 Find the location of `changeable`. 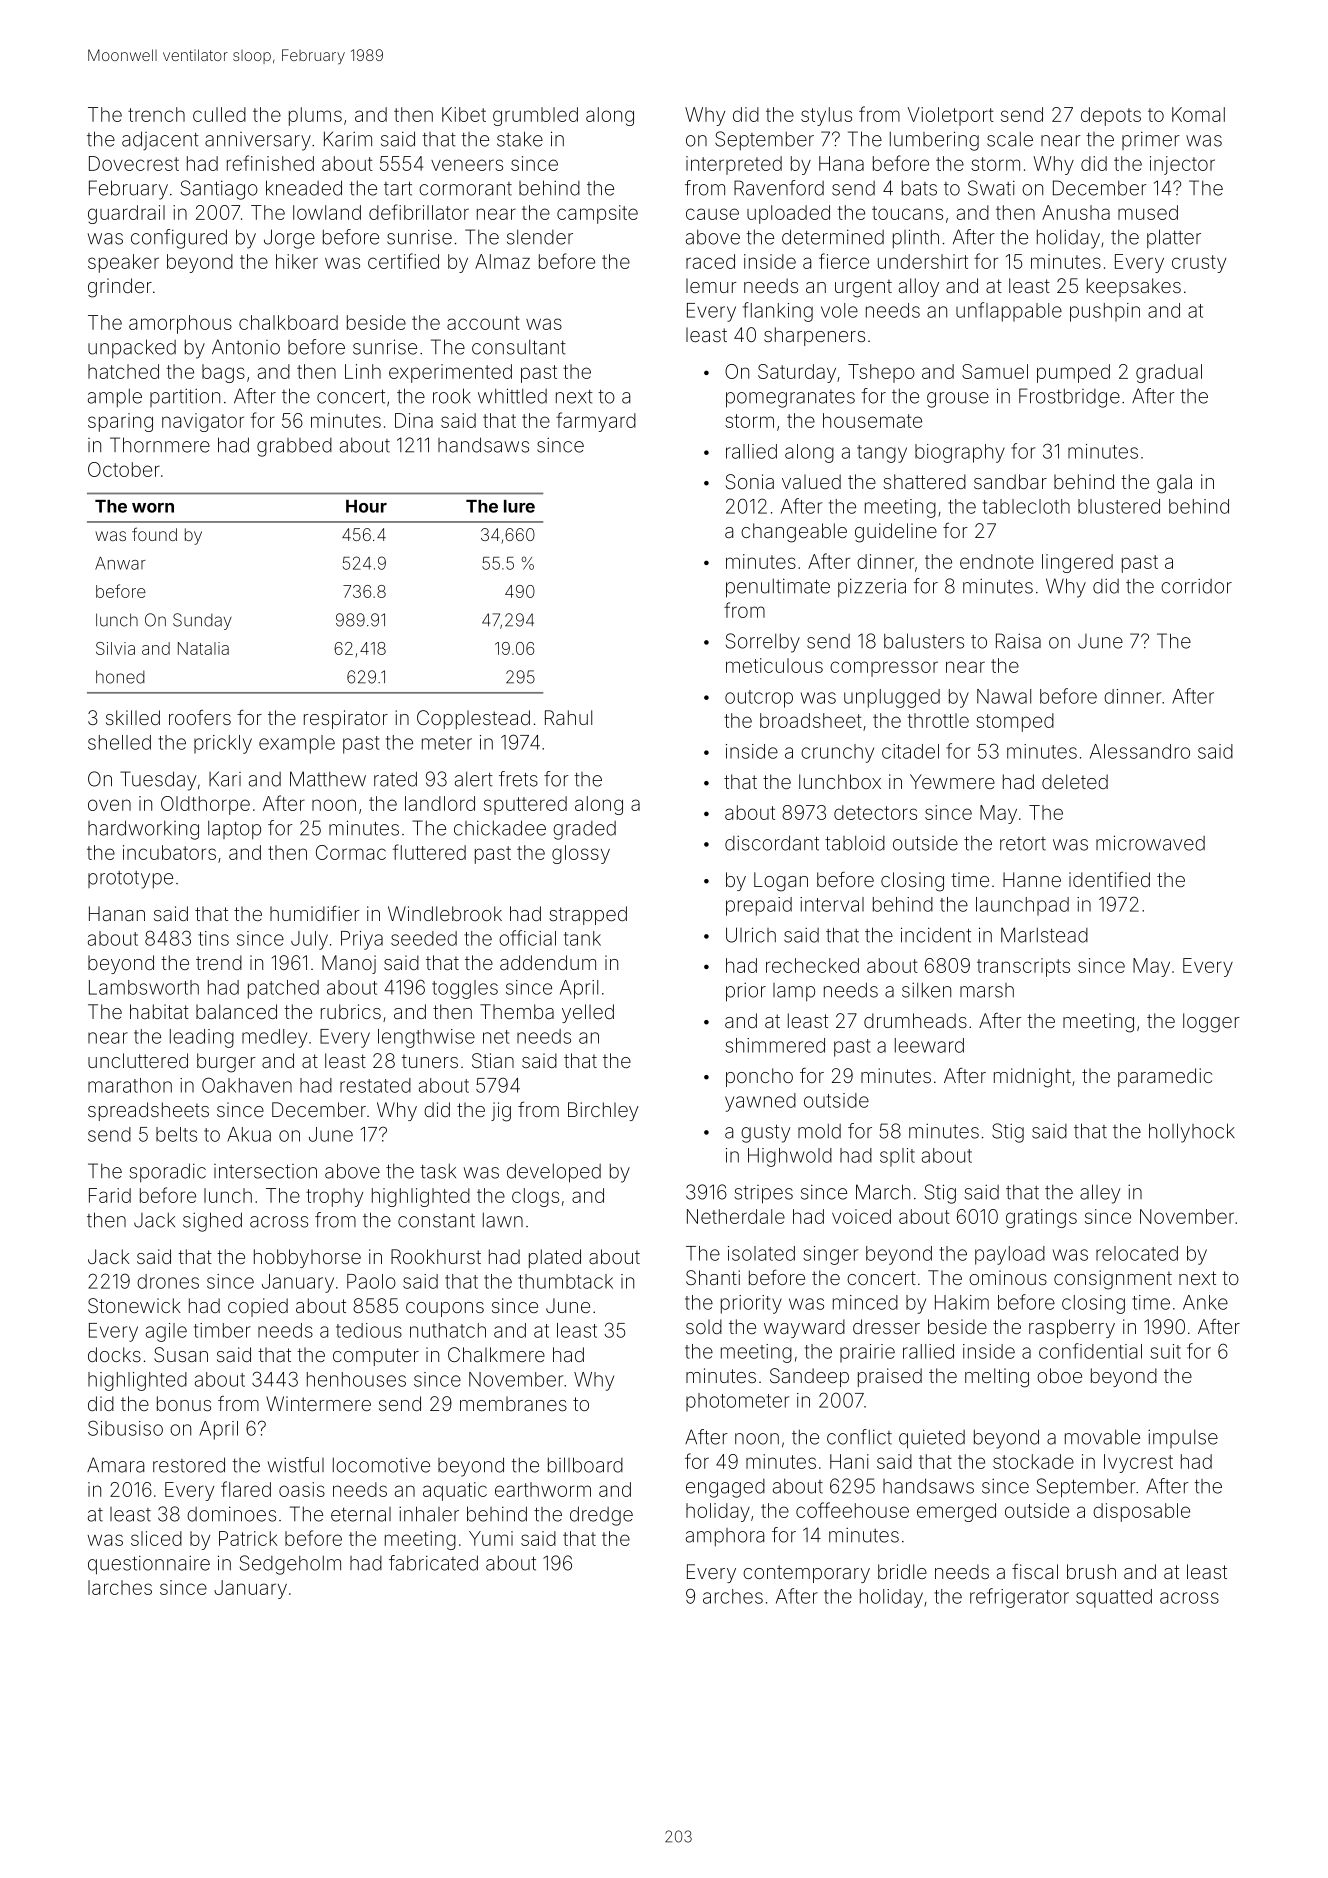

changeable is located at coordinates (794, 533).
